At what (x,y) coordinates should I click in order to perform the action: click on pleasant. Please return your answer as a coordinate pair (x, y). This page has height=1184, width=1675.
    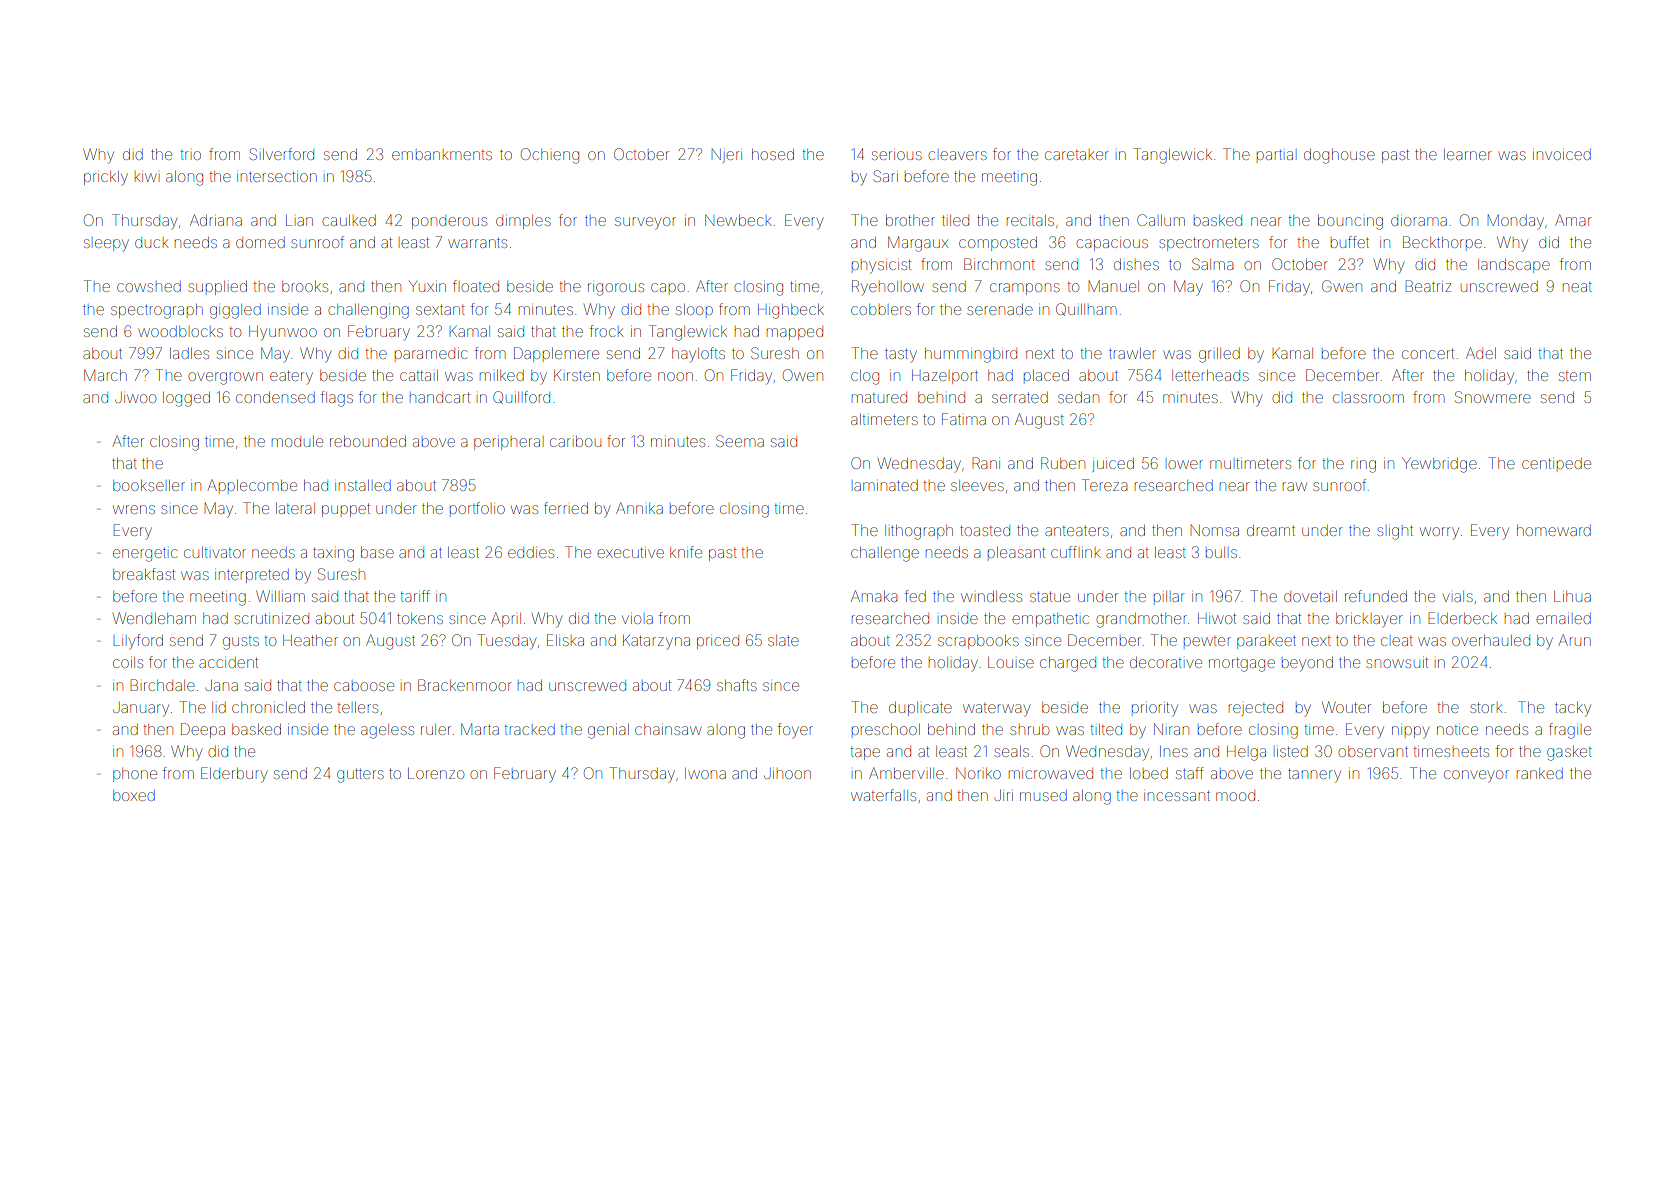
    Looking at the image, I should click on (1016, 552).
